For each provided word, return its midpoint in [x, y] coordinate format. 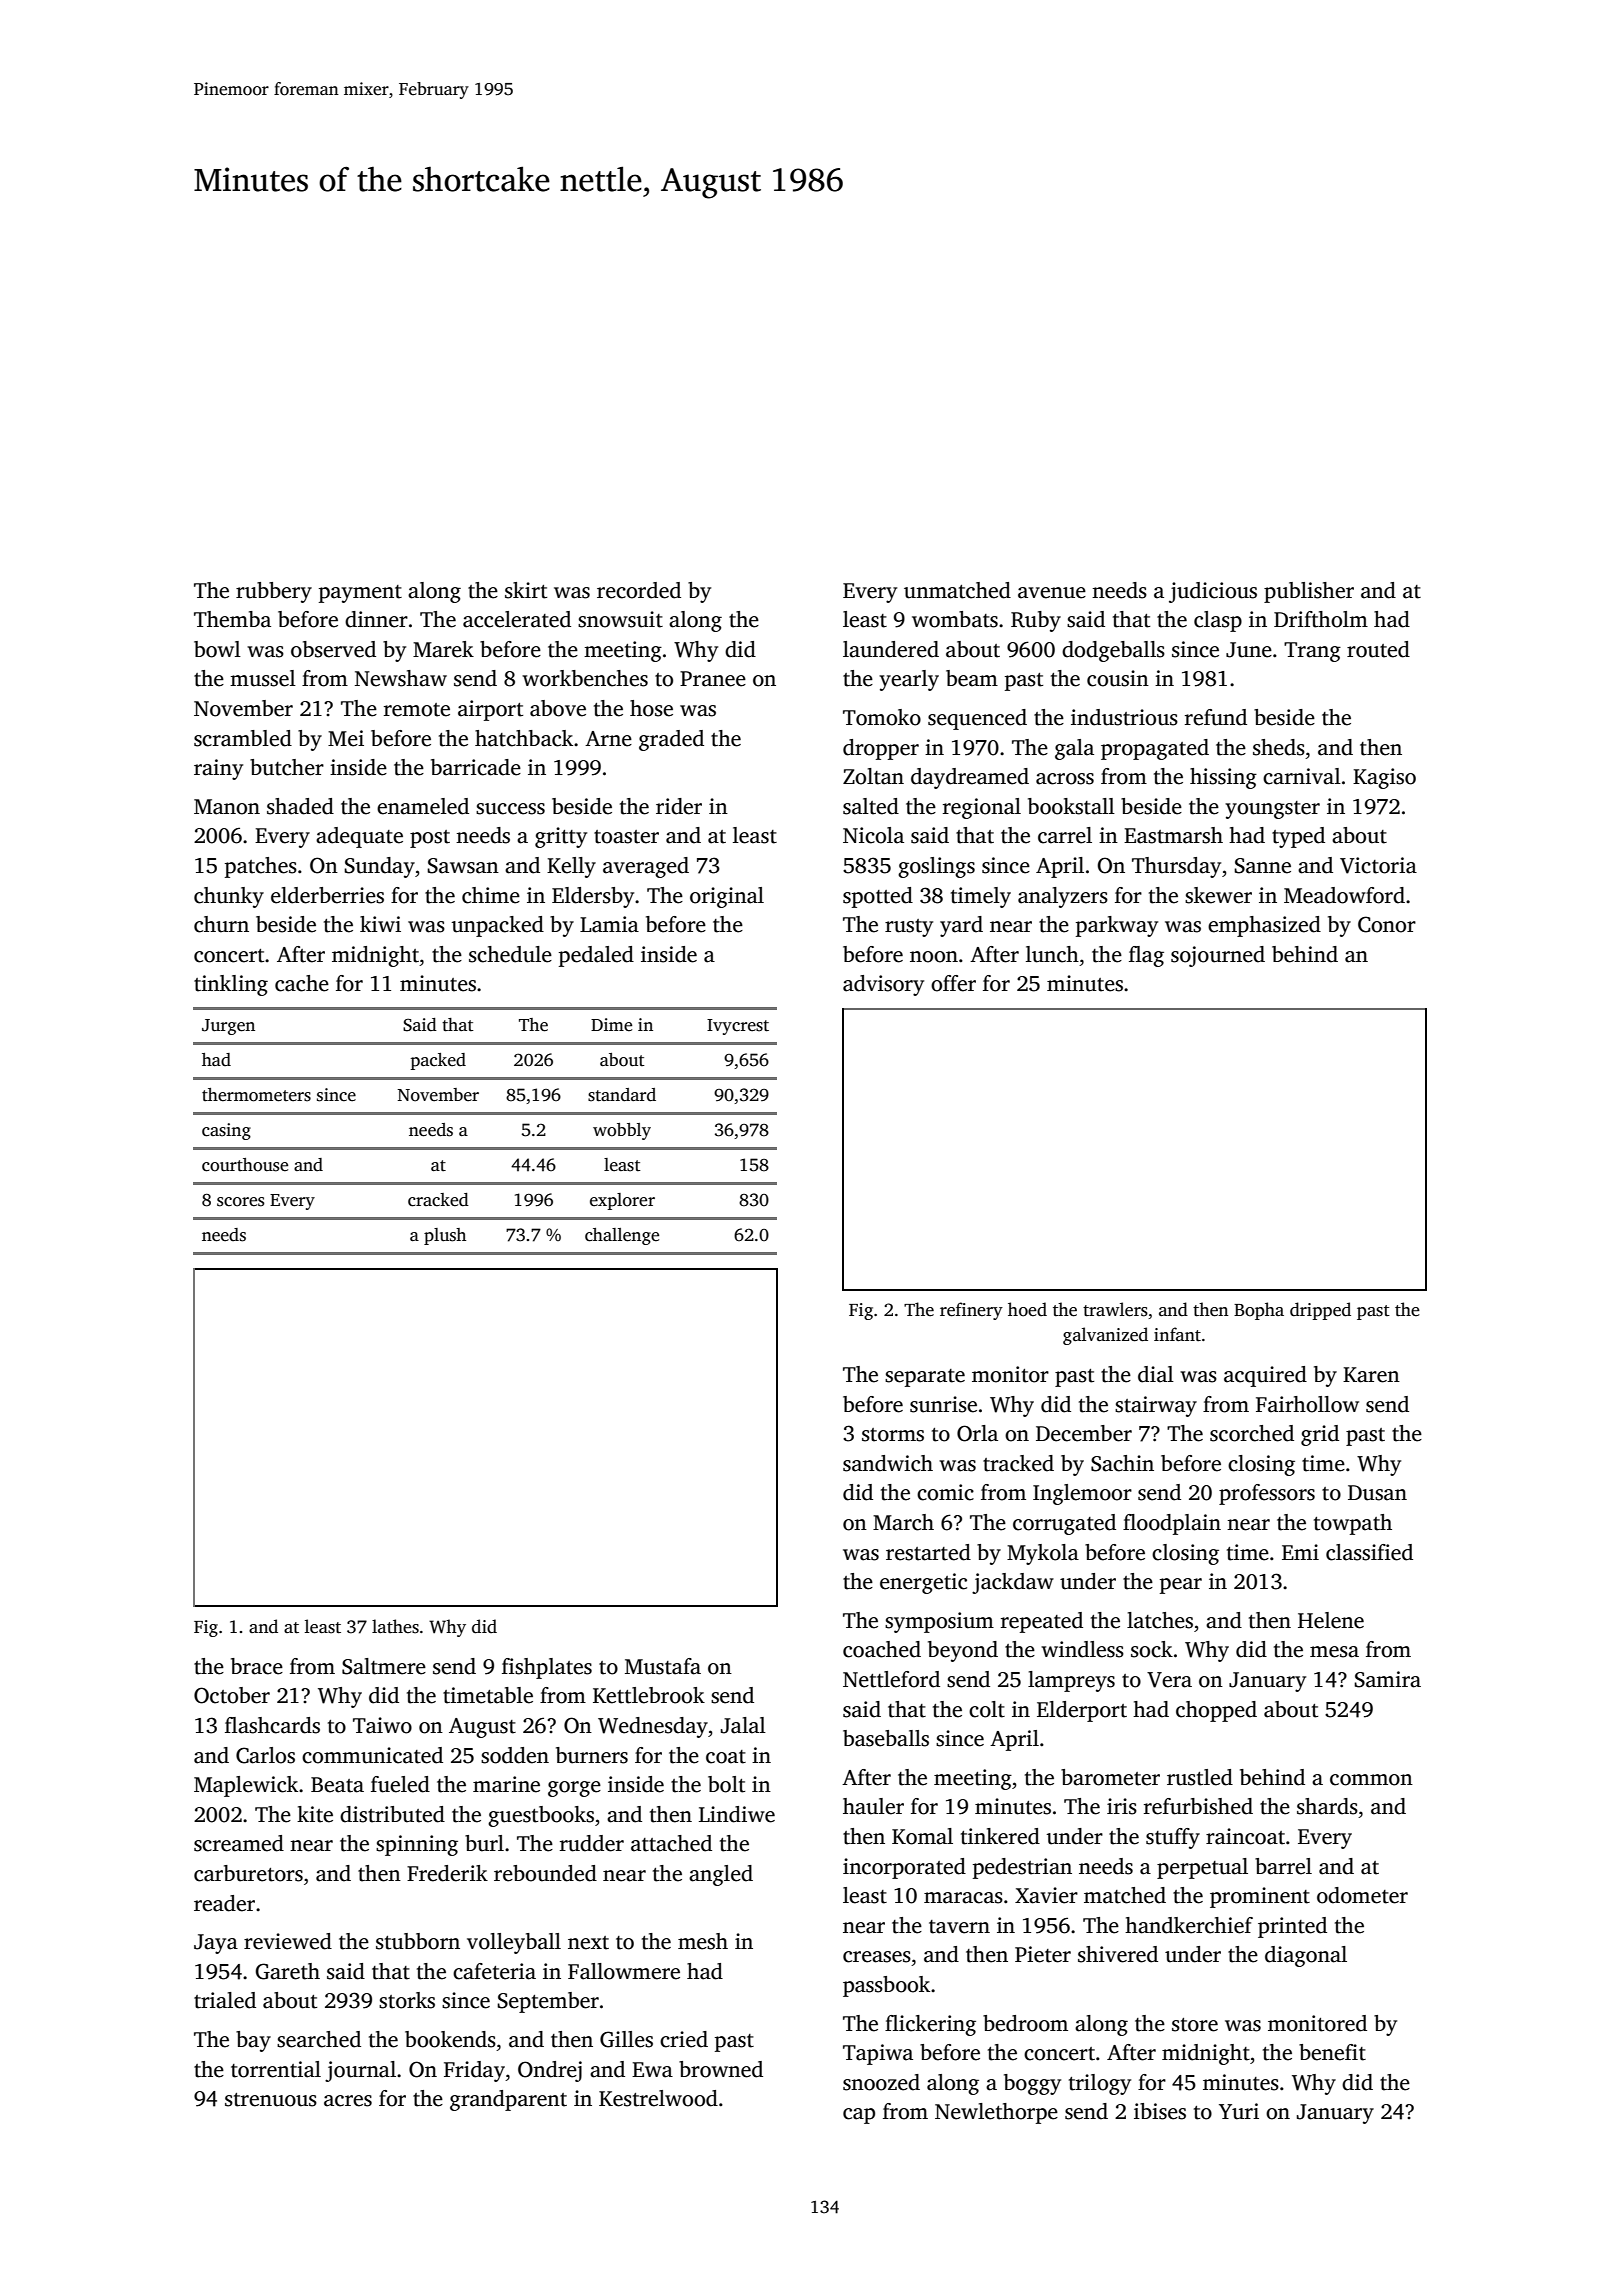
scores [240, 1202]
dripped [1320, 1311]
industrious [1124, 717]
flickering [930, 2025]
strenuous [271, 2100]
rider [679, 806]
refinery [971, 1311]
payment [360, 594]
